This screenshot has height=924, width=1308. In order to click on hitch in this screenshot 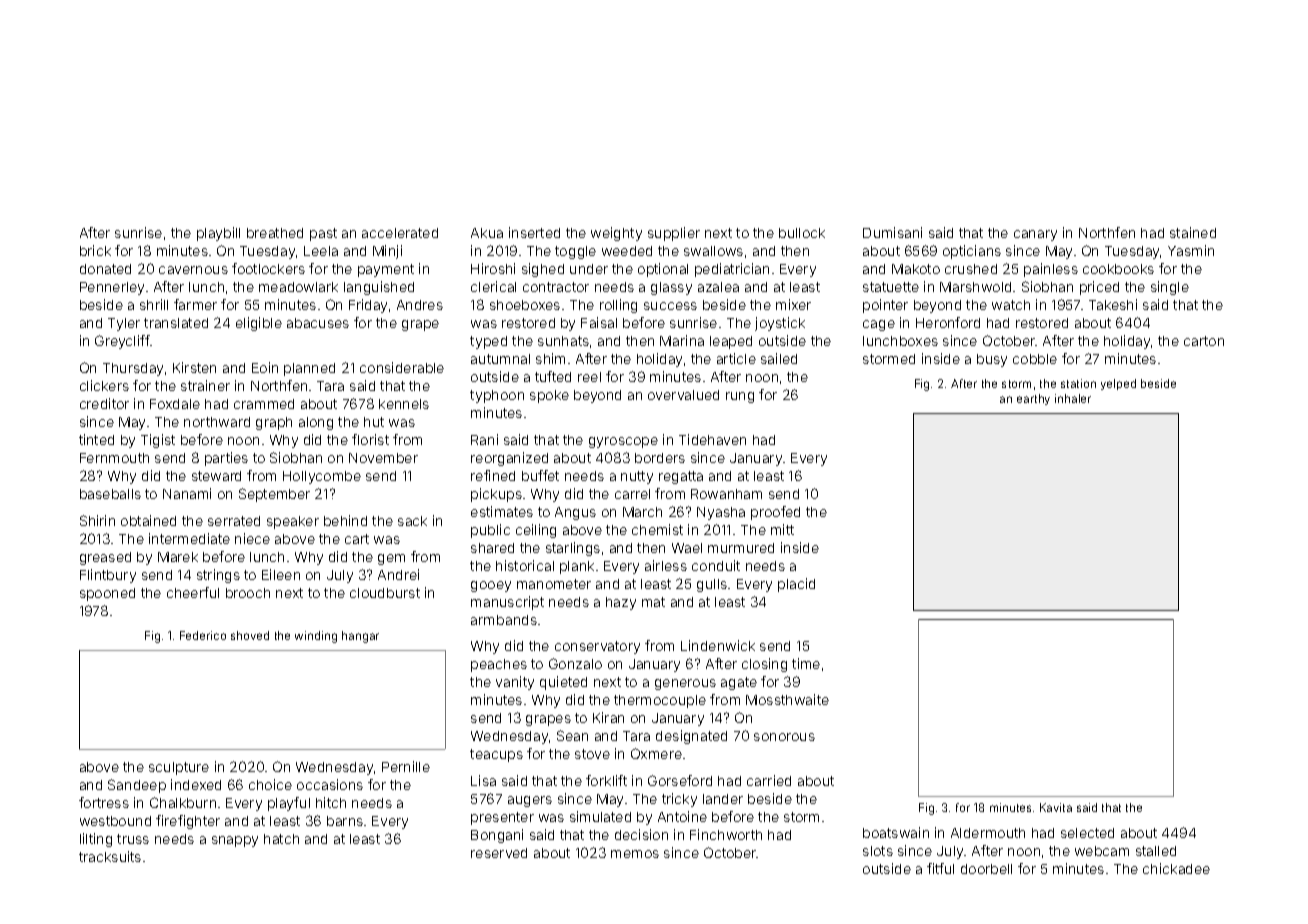, I will do `click(331, 802)`.
